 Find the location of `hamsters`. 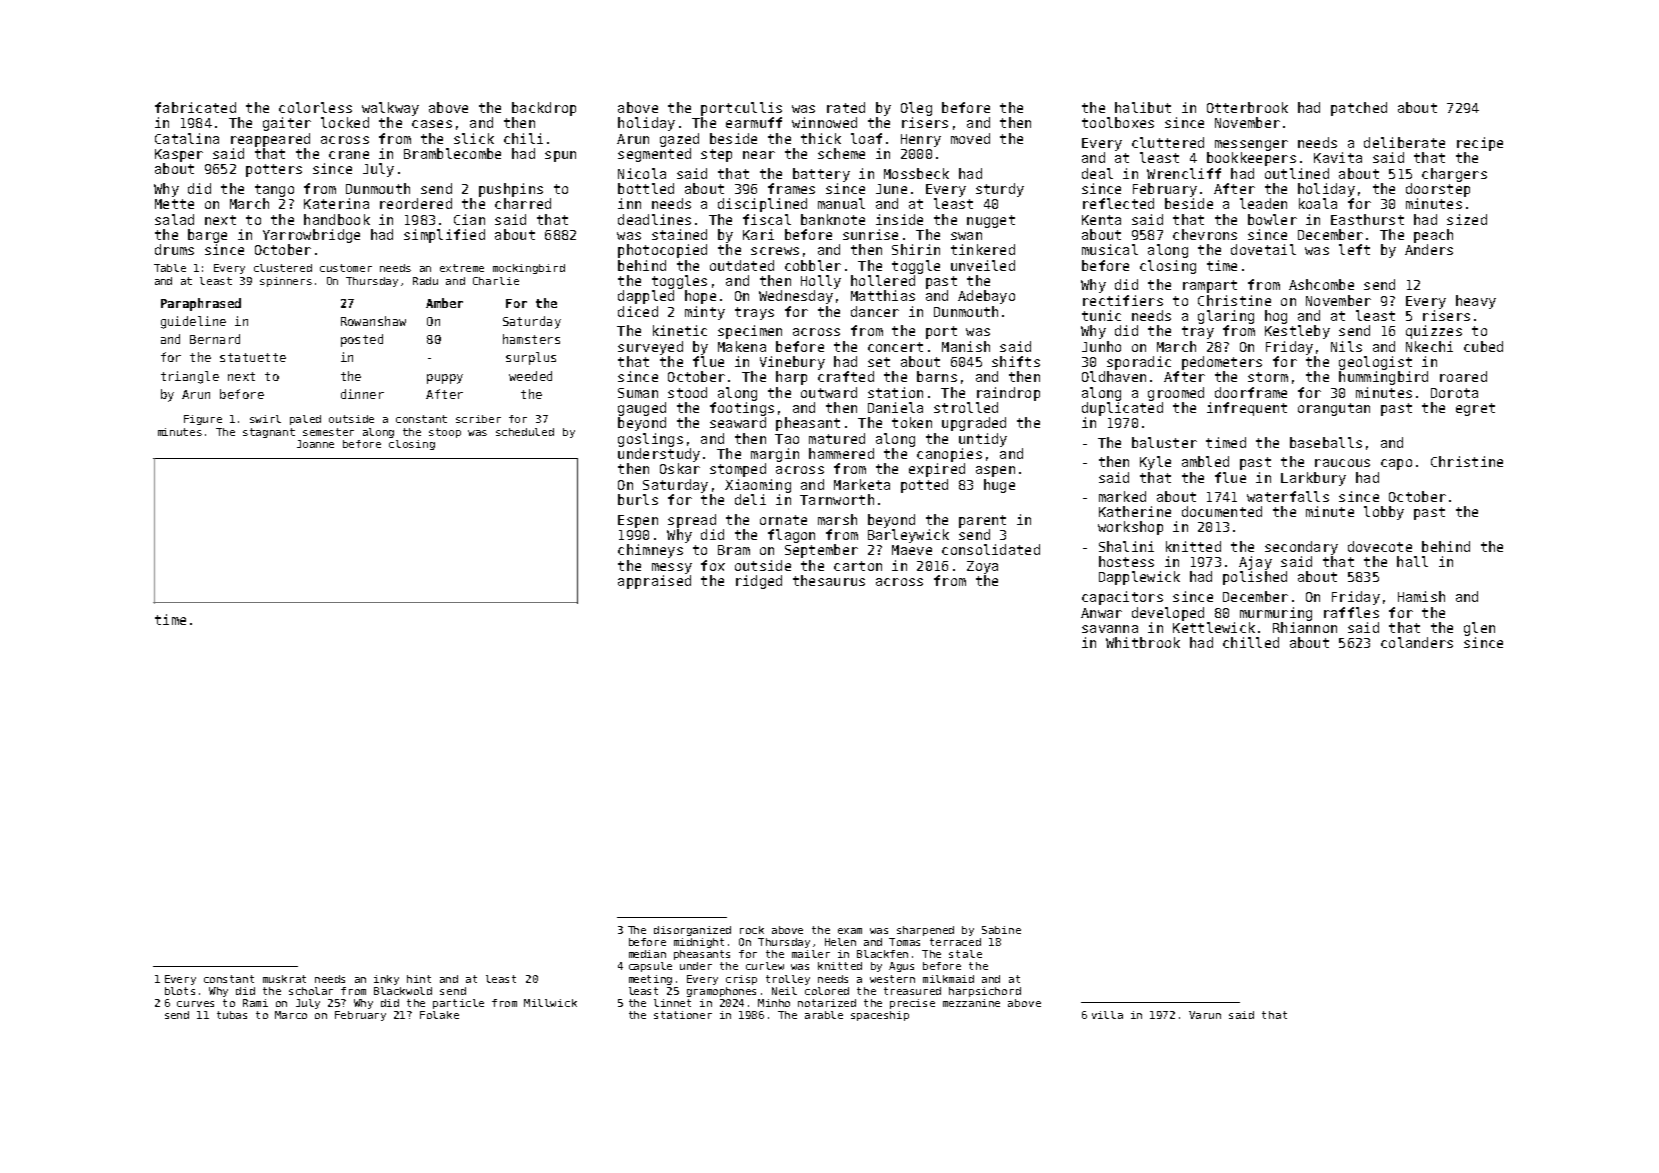

hamsters is located at coordinates (531, 339).
